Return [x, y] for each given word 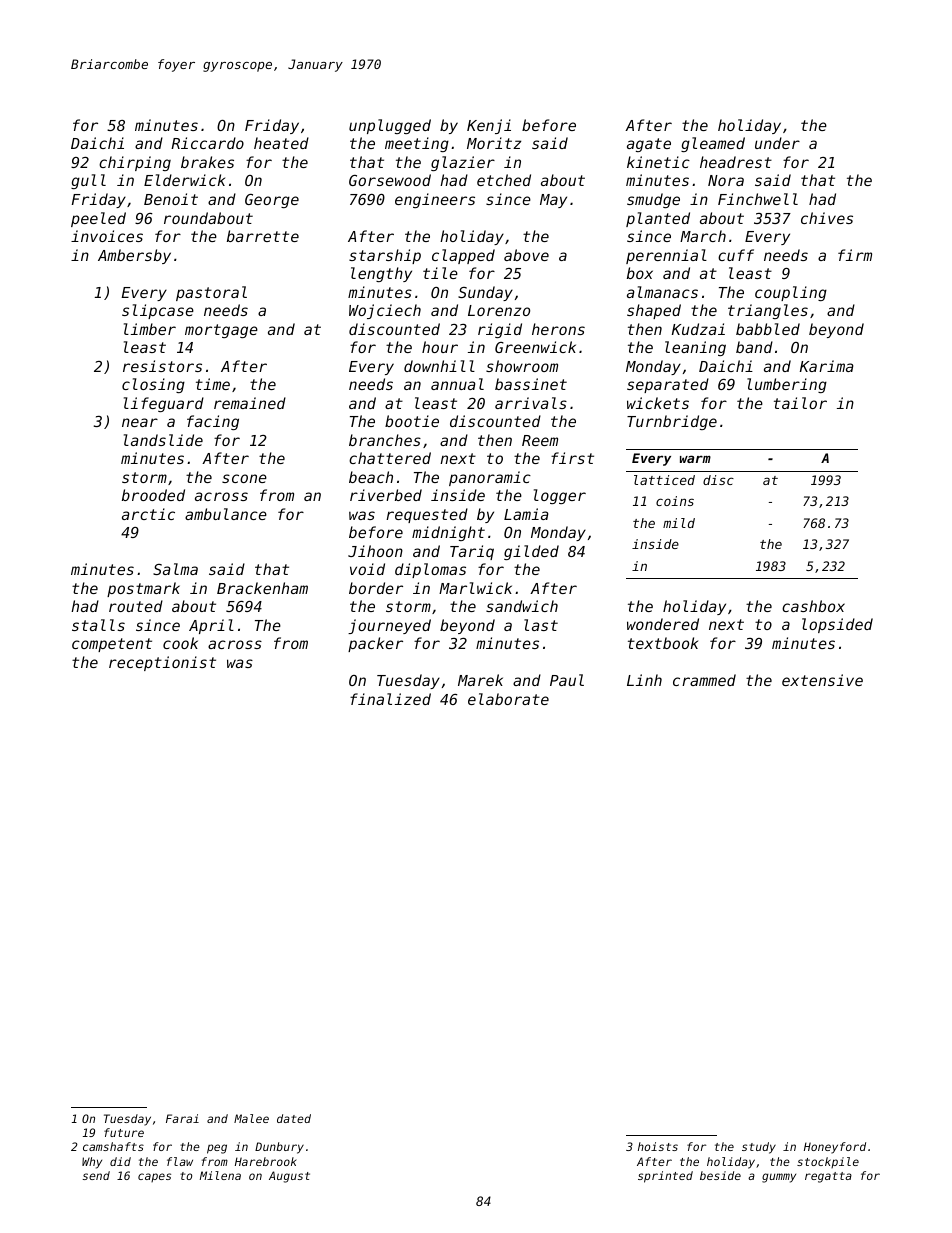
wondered [663, 624]
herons [558, 329]
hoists [658, 1146]
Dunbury [279, 1148]
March [703, 236]
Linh [644, 680]
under [777, 143]
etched [504, 180]
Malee [251, 1118]
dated [294, 1118]
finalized [390, 699]
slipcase [158, 311]
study [759, 1148]
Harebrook [266, 1161]
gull [88, 181]
